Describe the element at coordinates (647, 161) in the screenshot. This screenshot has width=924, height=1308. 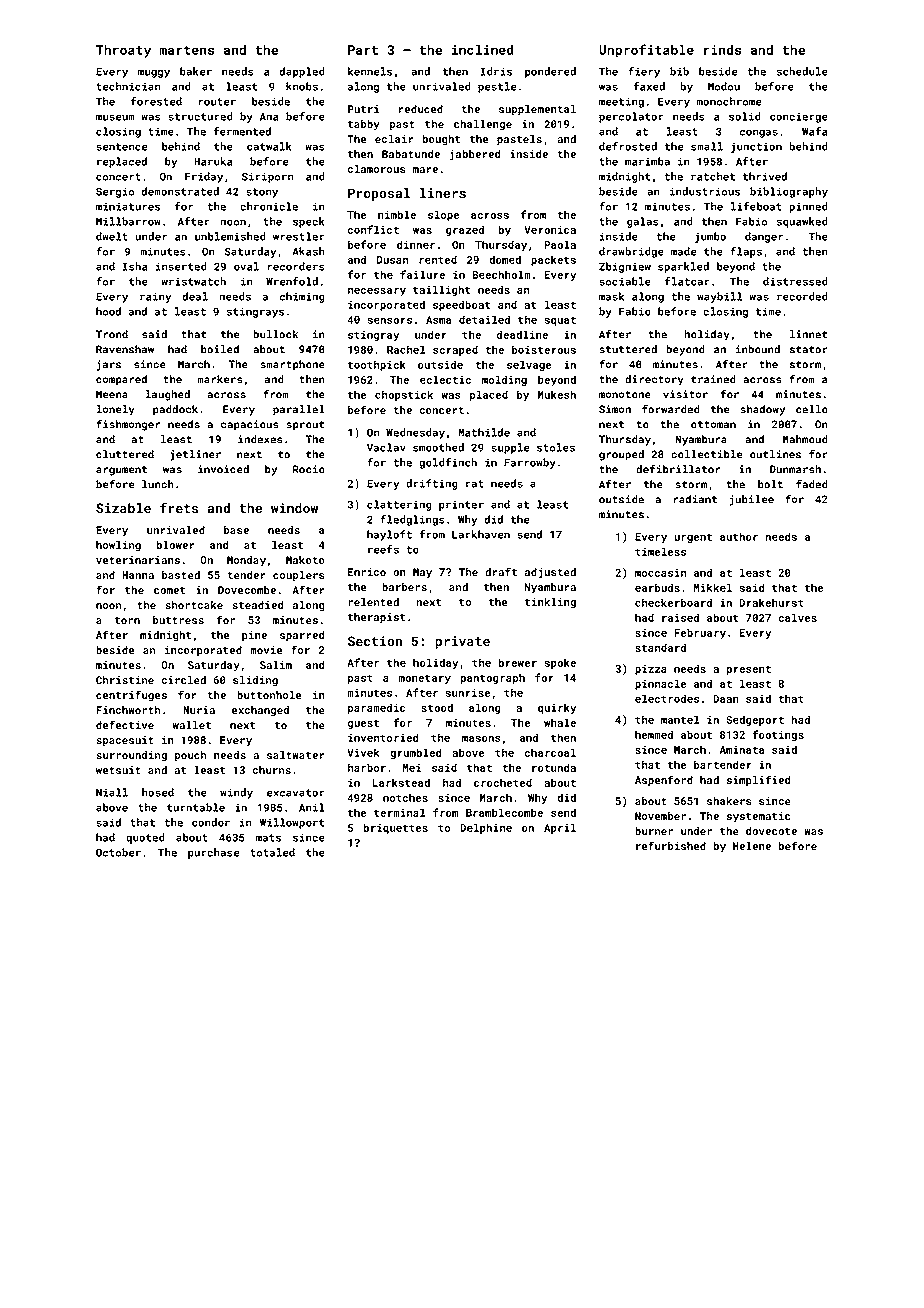
I see `marimba` at that location.
